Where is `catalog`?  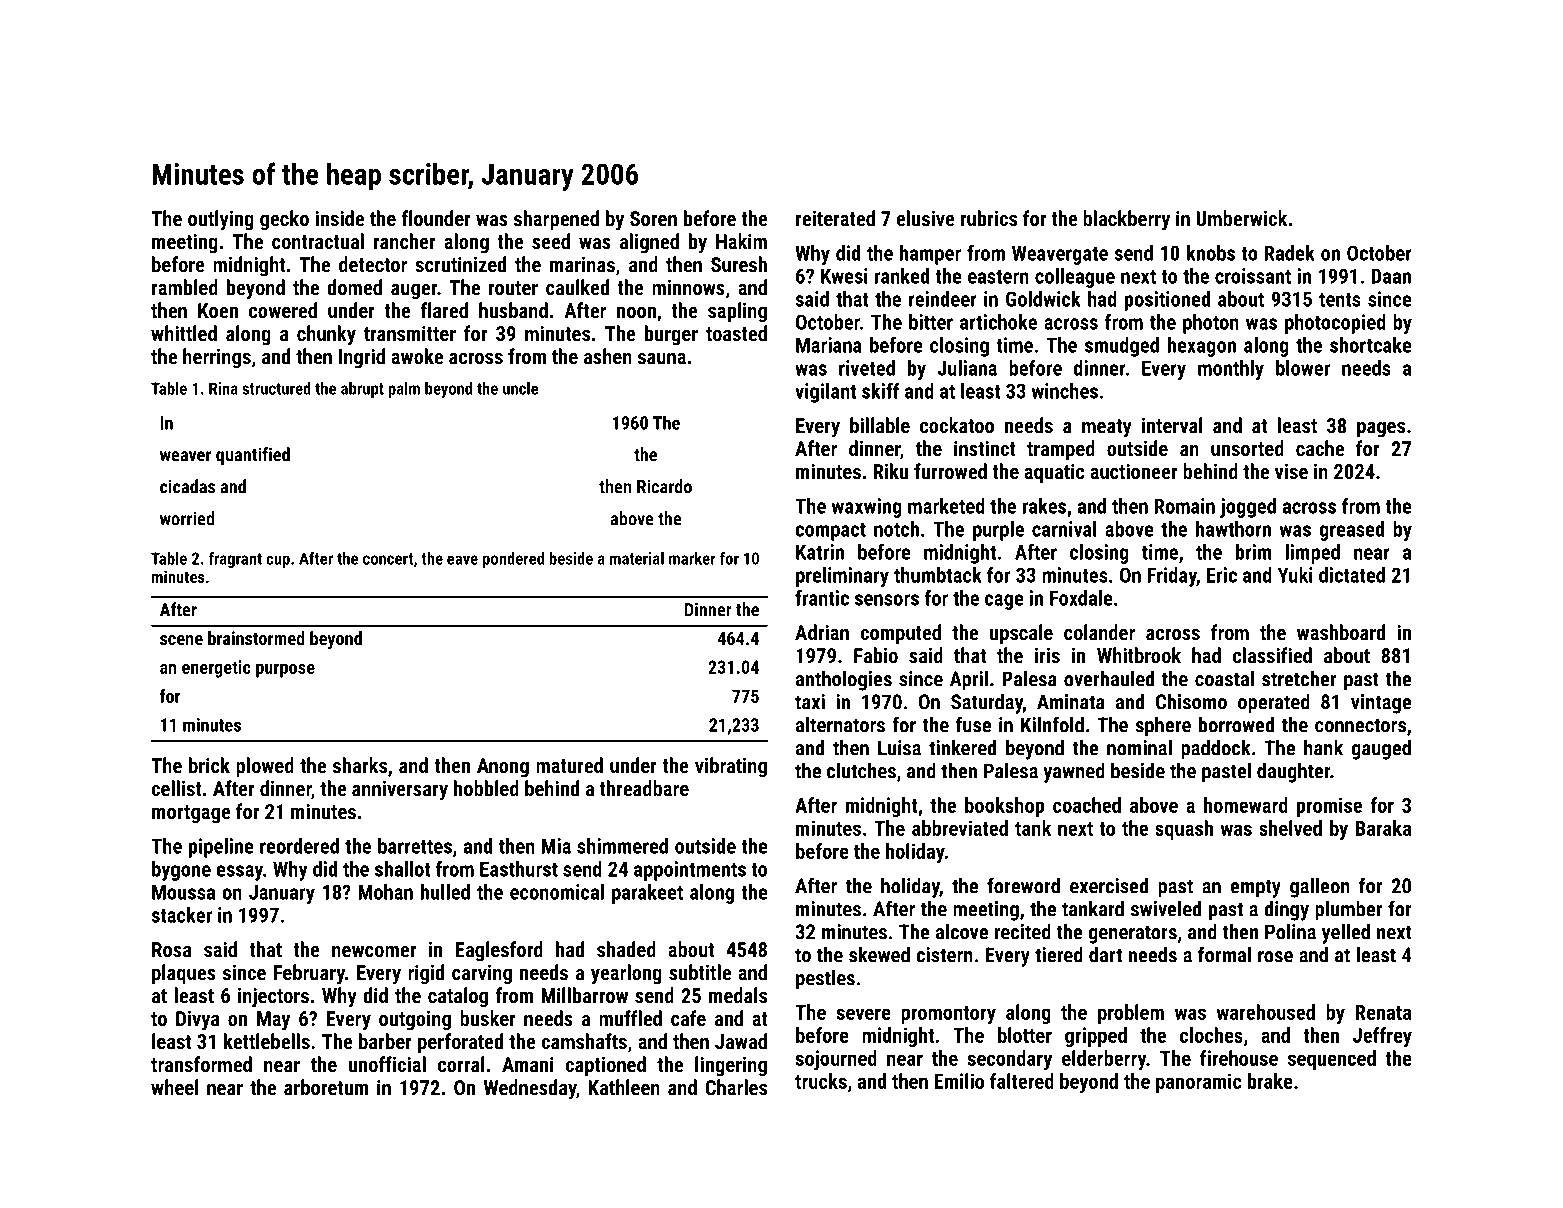
catalog is located at coordinates (458, 997).
